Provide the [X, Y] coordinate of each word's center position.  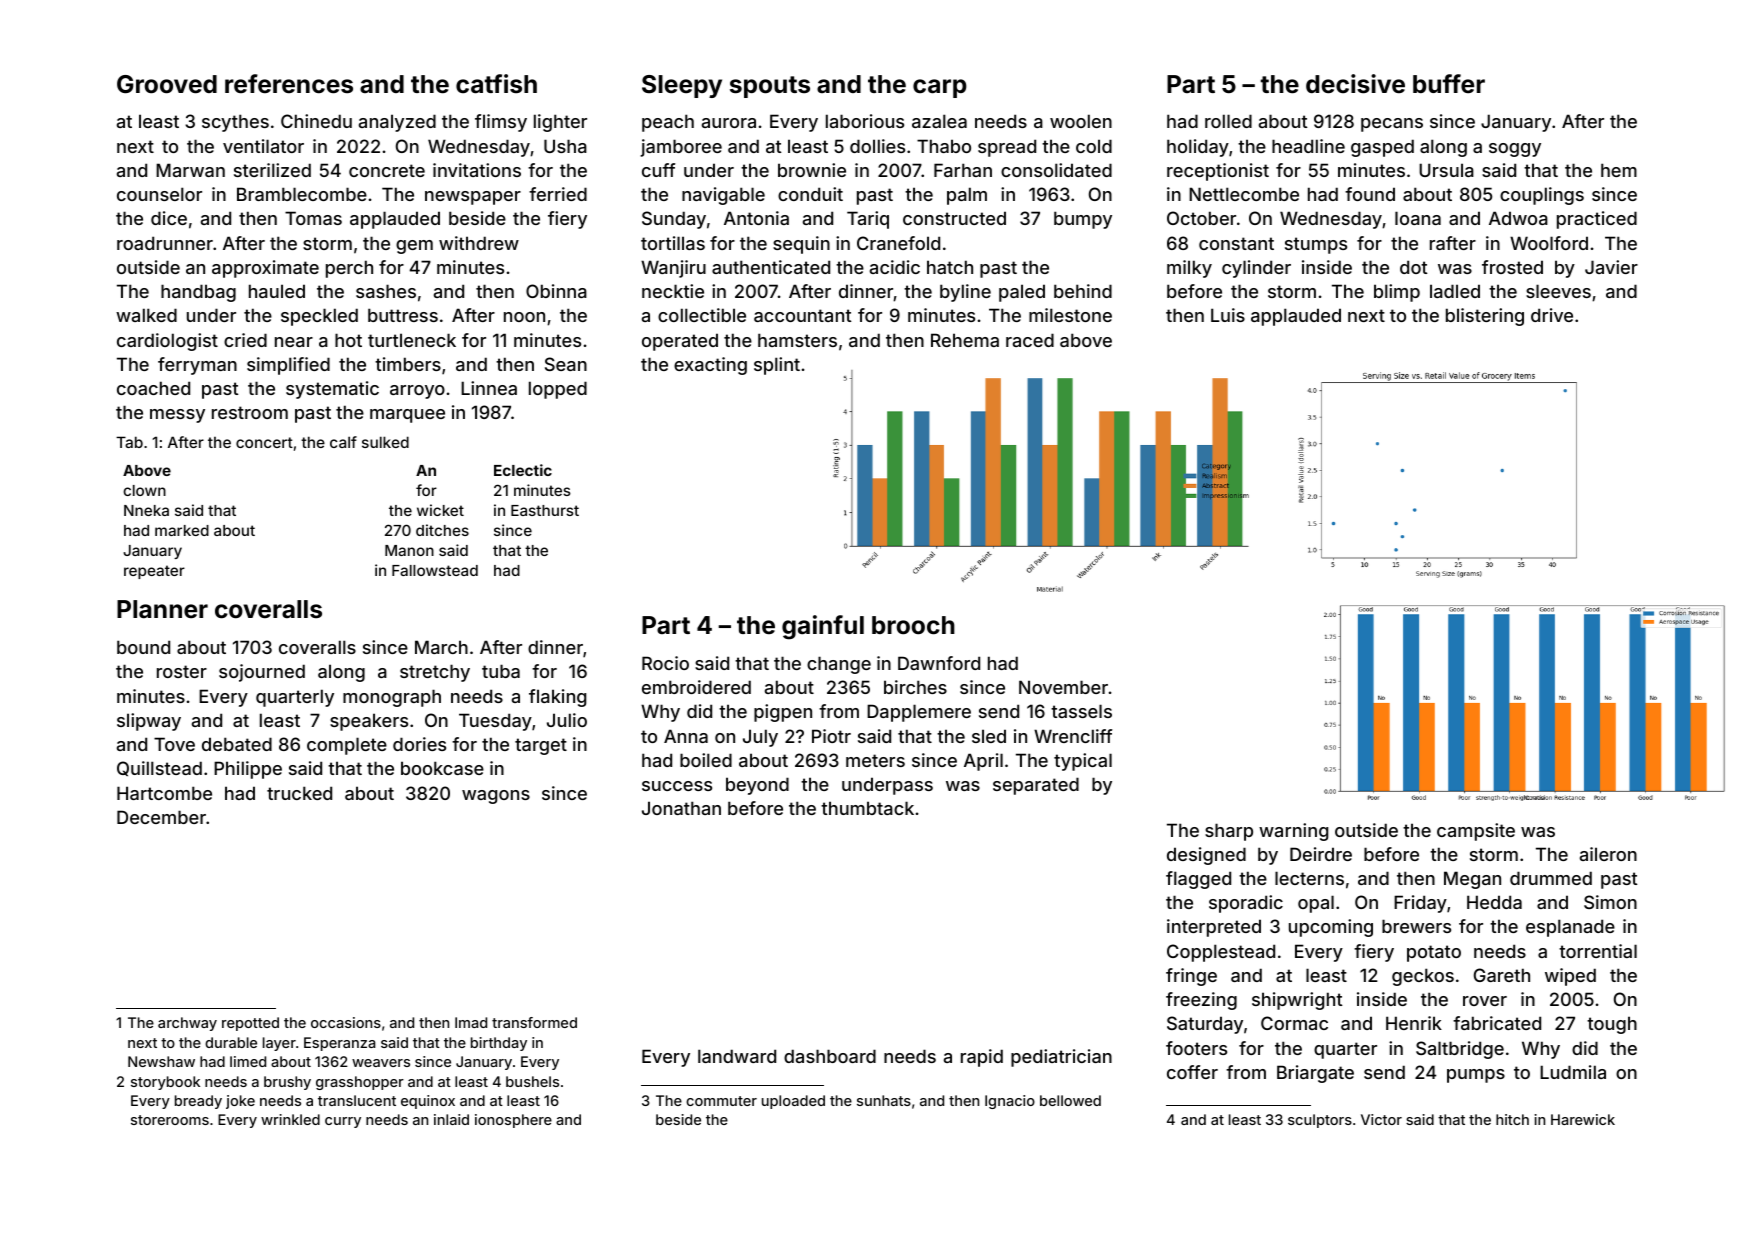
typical [1083, 762]
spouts [770, 87]
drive [1552, 315]
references [289, 84]
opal [1316, 904]
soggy [1515, 150]
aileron [1608, 854]
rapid [982, 1058]
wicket [440, 510]
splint [777, 366]
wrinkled [290, 1119]
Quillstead [159, 768]
